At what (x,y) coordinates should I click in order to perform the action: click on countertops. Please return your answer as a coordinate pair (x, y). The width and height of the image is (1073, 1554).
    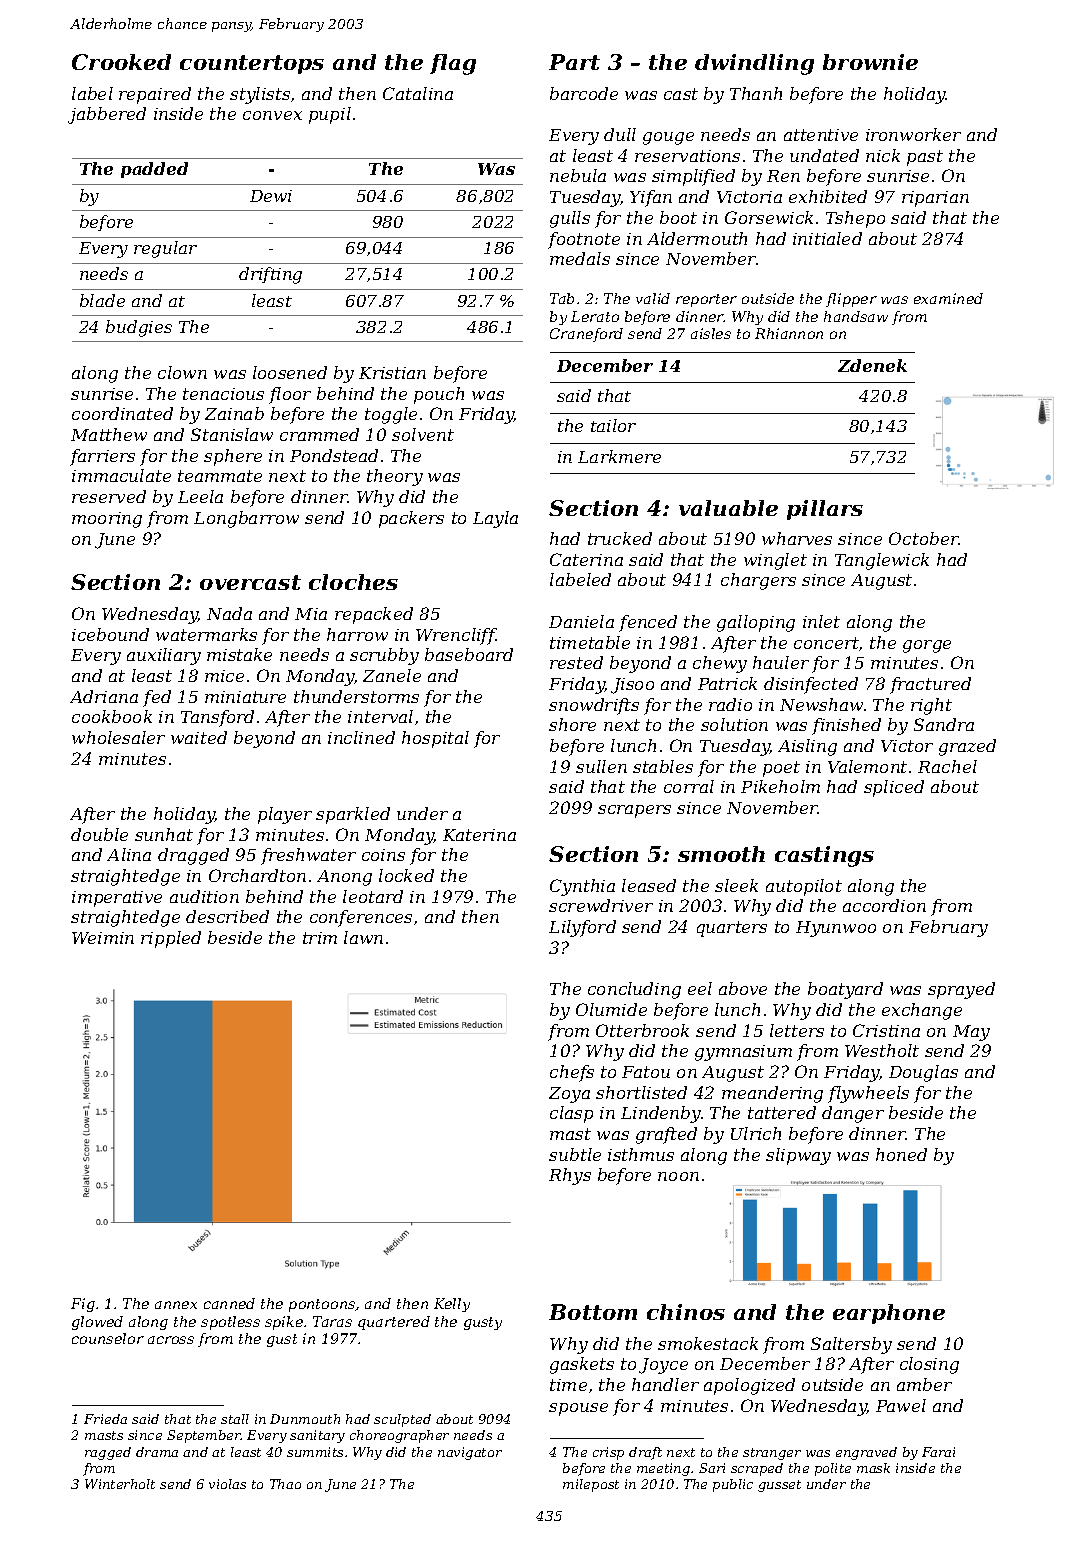
    Looking at the image, I should click on (252, 64).
